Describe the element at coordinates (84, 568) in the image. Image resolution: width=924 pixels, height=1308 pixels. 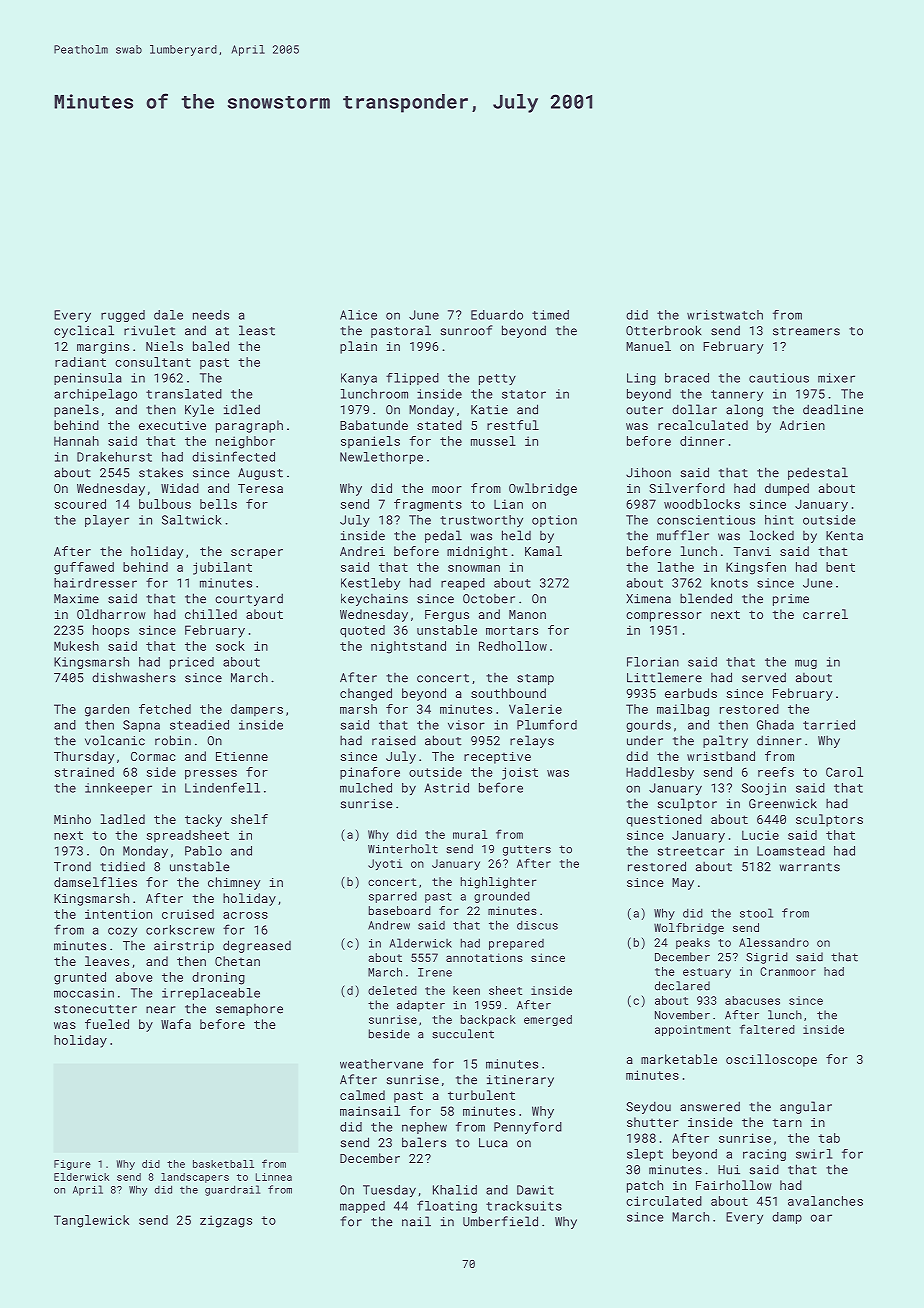
I see `guffawed` at that location.
